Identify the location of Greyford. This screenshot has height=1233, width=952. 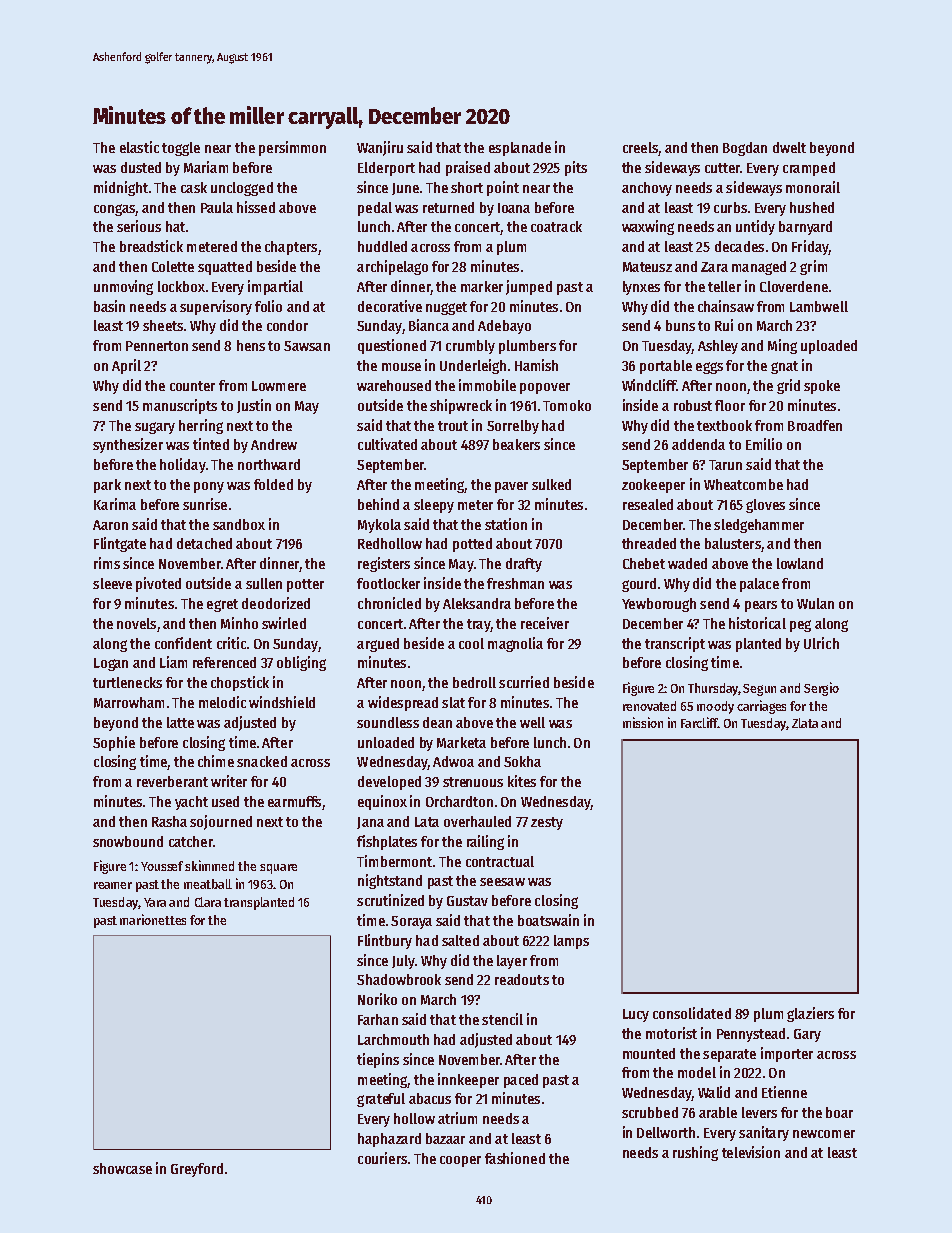
(197, 1170).
